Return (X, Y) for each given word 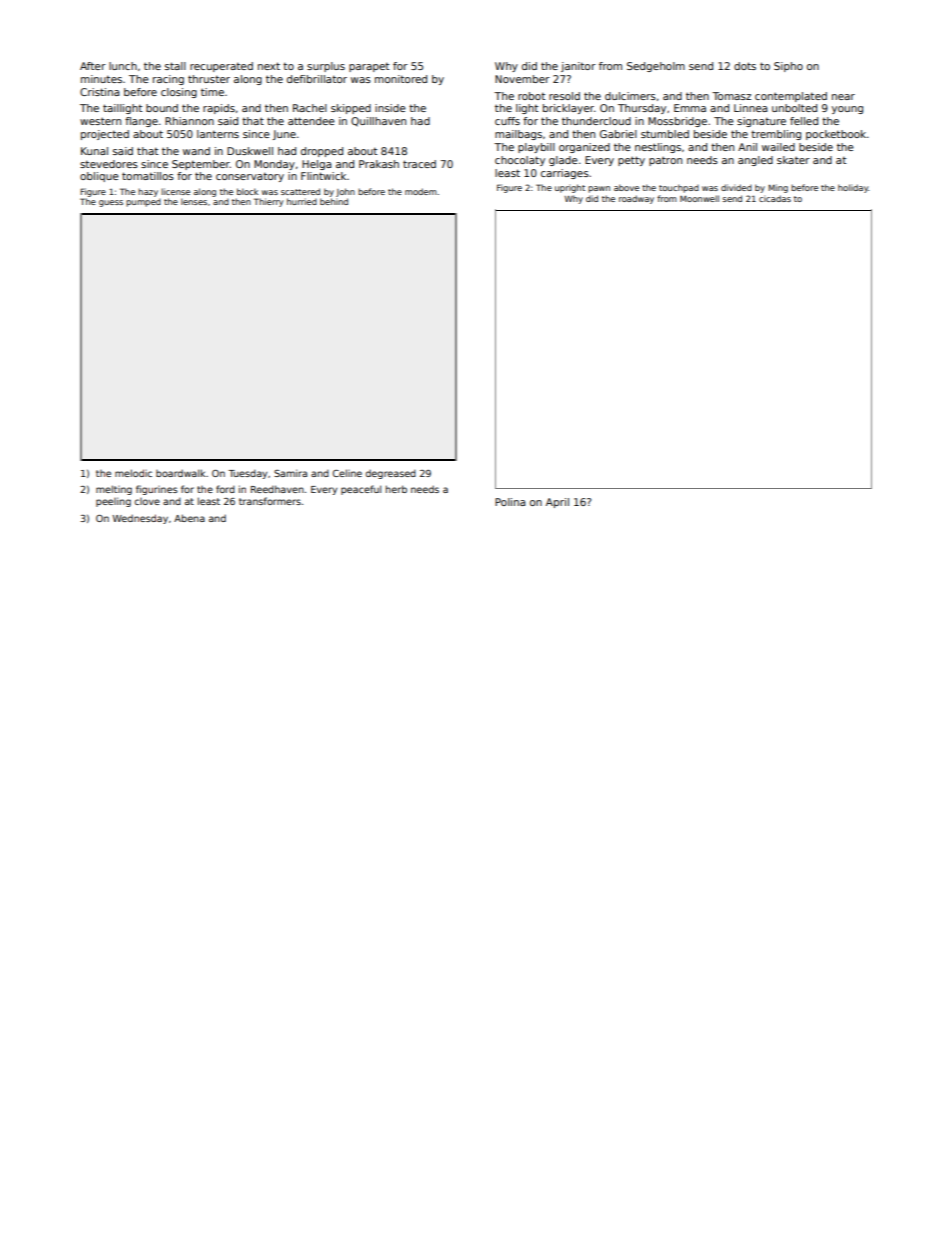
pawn (599, 189)
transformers (270, 501)
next (269, 66)
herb (396, 489)
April (557, 503)
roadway (636, 199)
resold (564, 96)
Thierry (268, 202)
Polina (510, 502)
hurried (302, 201)
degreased (391, 474)
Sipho (788, 67)
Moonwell (699, 198)
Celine (347, 473)
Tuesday (247, 474)
